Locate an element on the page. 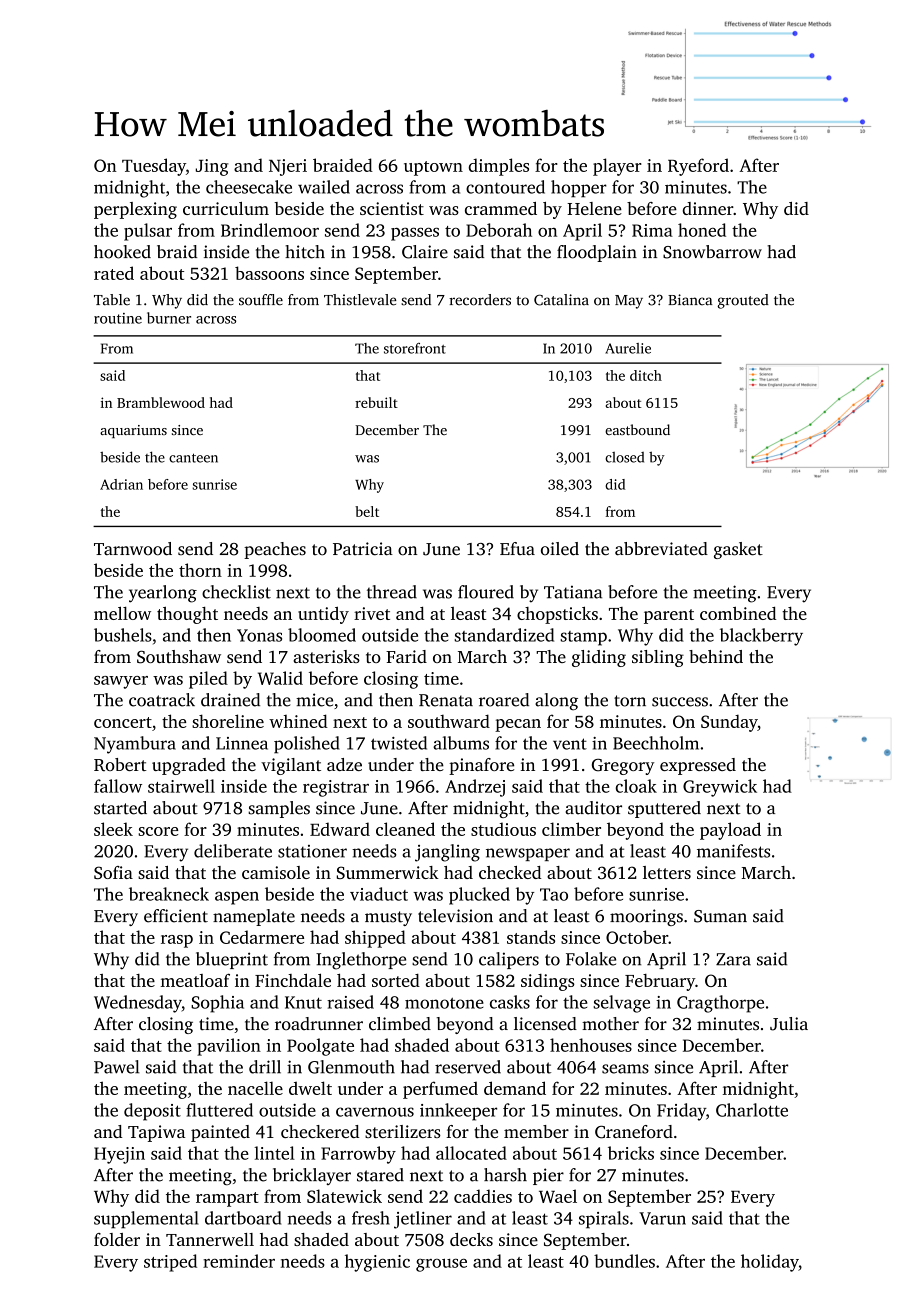  grouted is located at coordinates (743, 301).
